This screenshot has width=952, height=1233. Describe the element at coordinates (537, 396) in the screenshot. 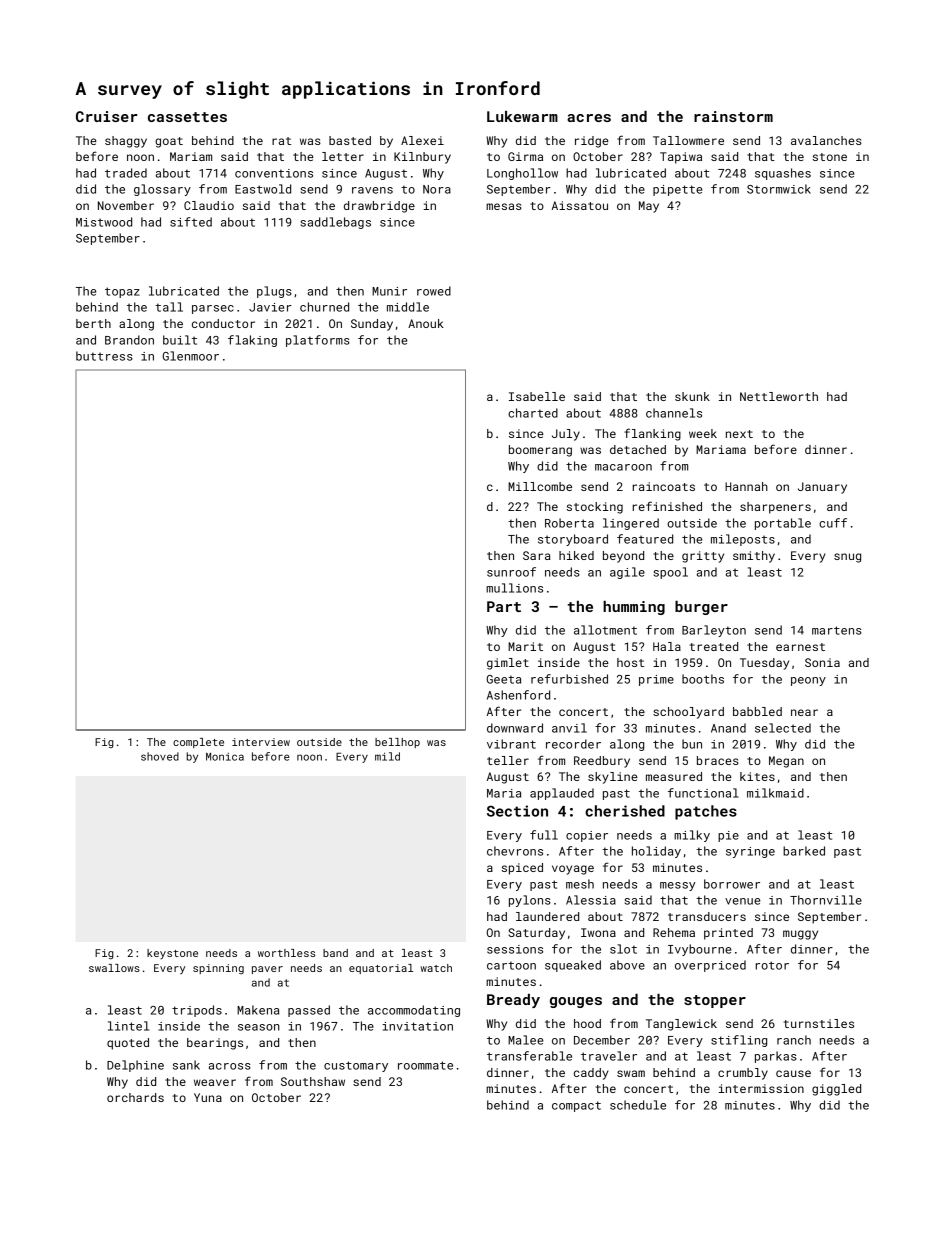

I see `Isabelle` at that location.
